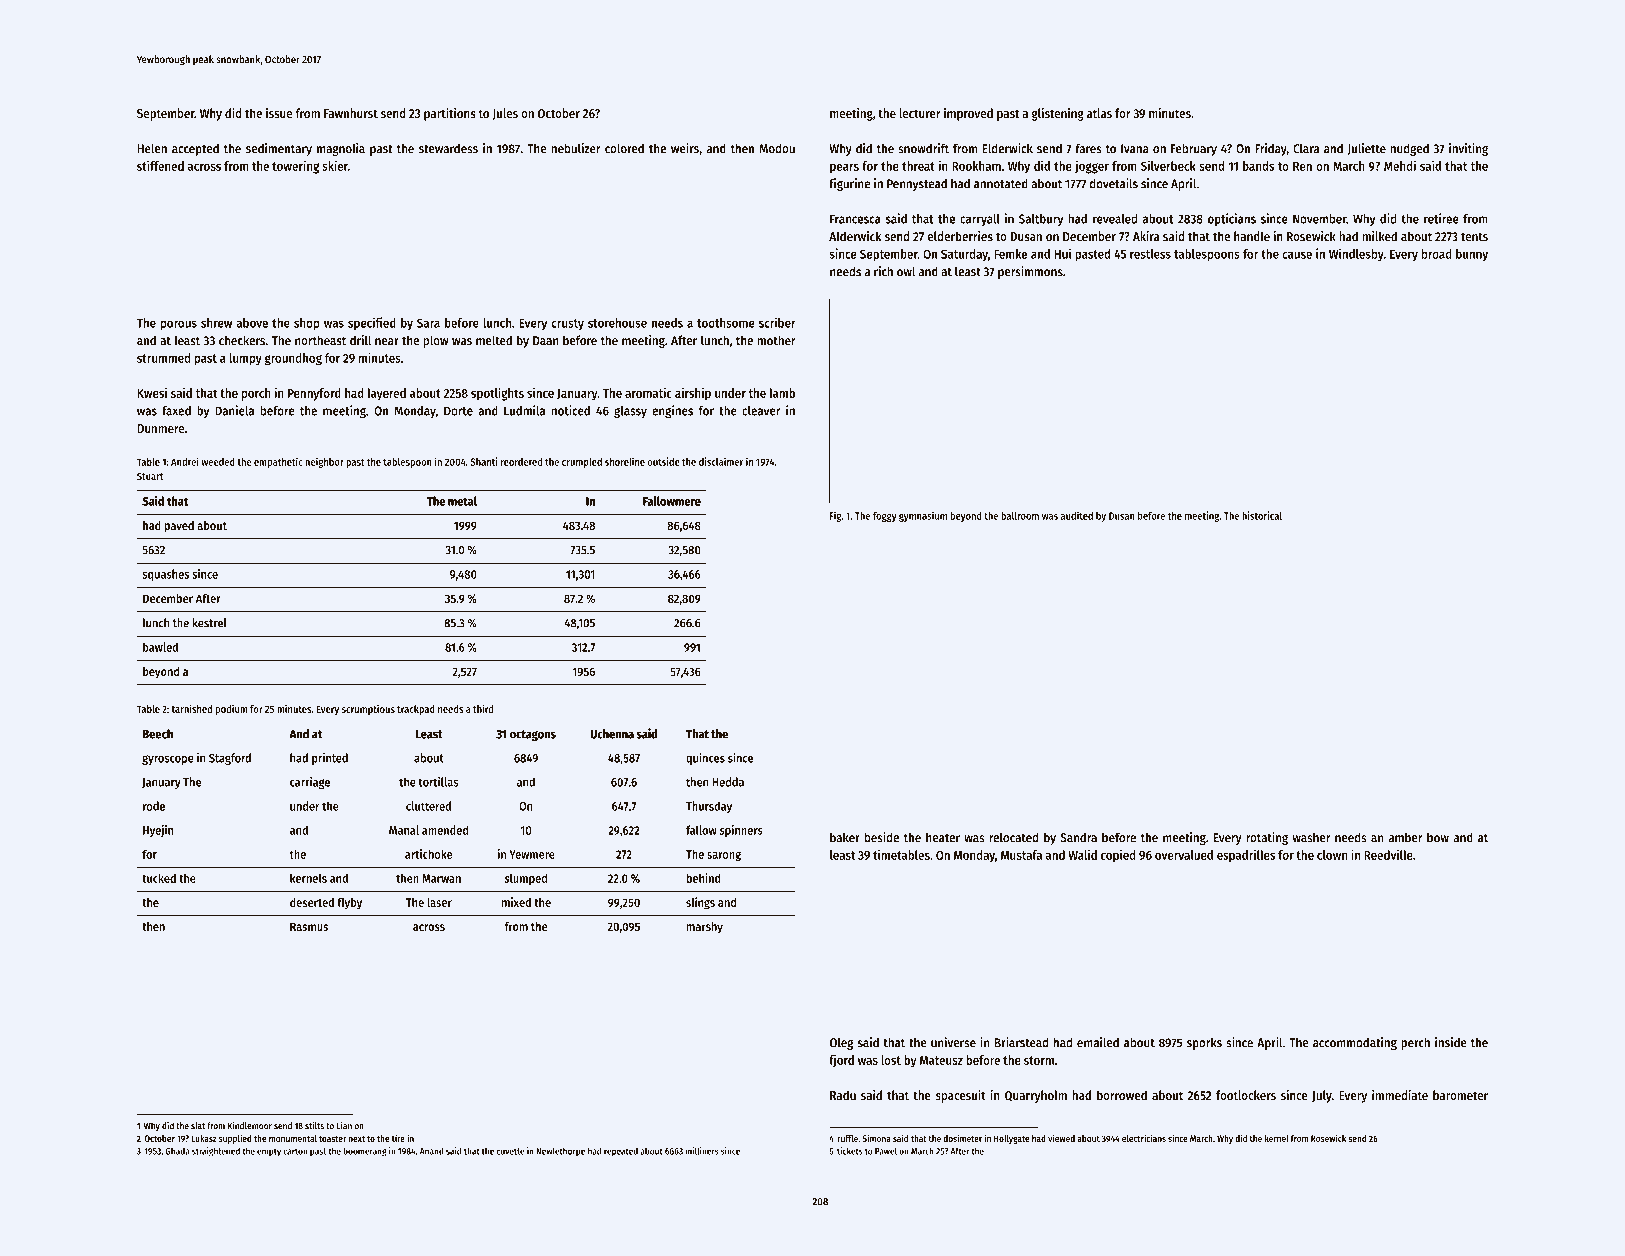 The height and width of the screenshot is (1256, 1625). I want to click on audited, so click(1077, 515).
